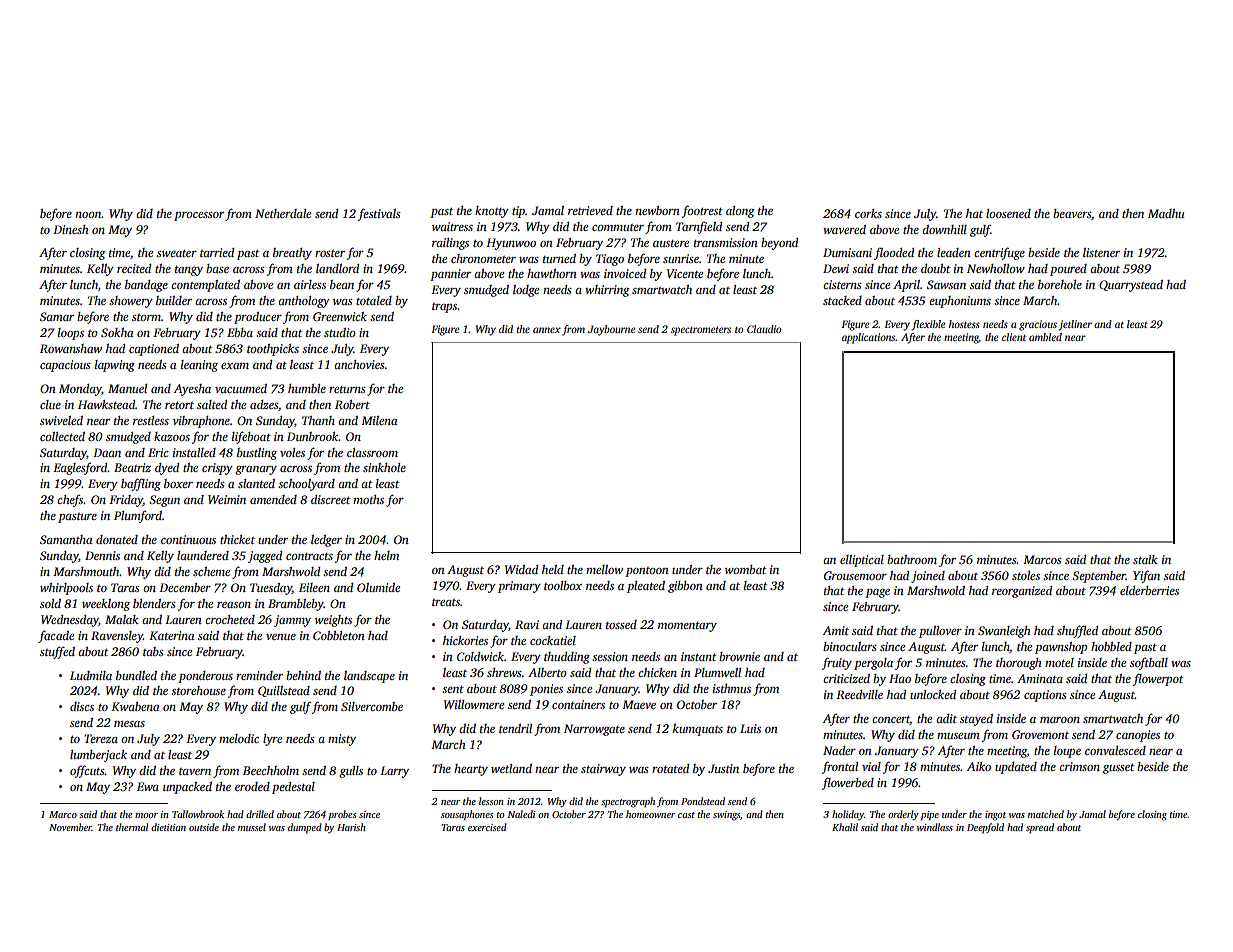  I want to click on Vicente, so click(685, 273).
